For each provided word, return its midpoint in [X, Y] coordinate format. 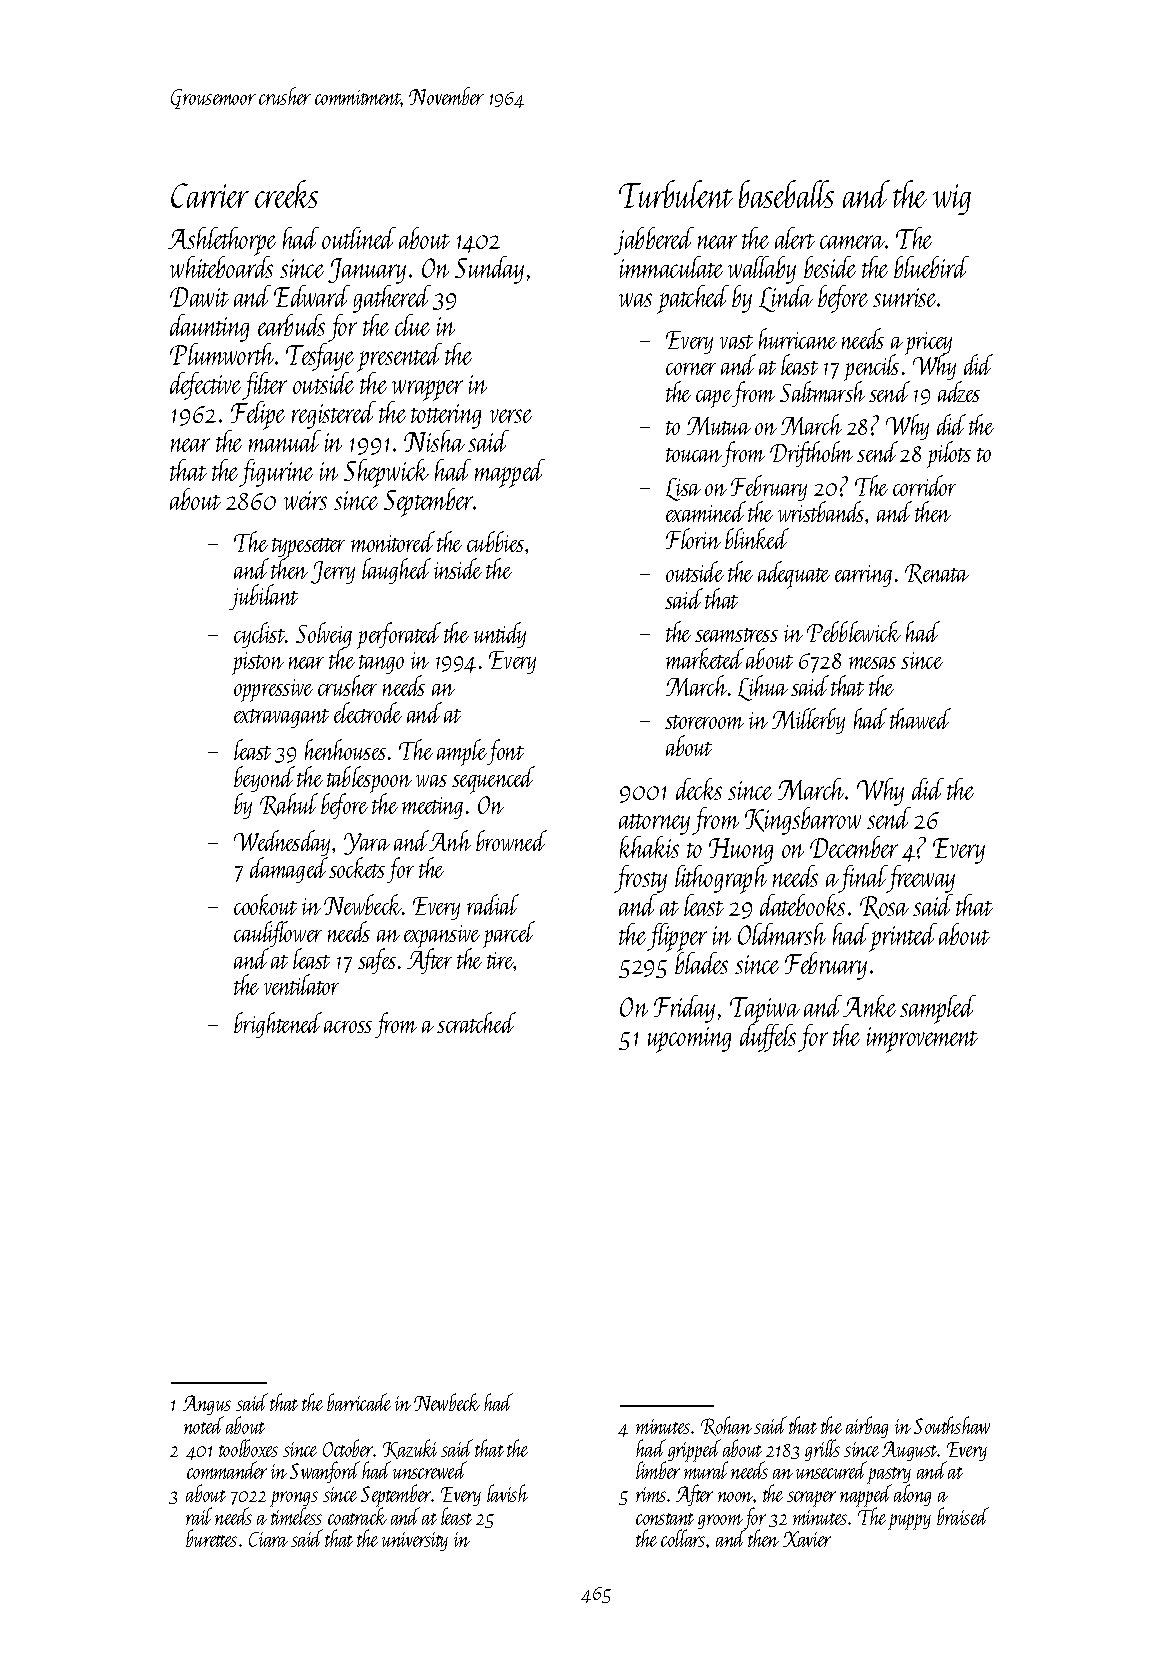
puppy [909, 1522]
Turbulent [676, 194]
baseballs [786, 194]
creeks [286, 194]
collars [683, 1538]
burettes [211, 1538]
